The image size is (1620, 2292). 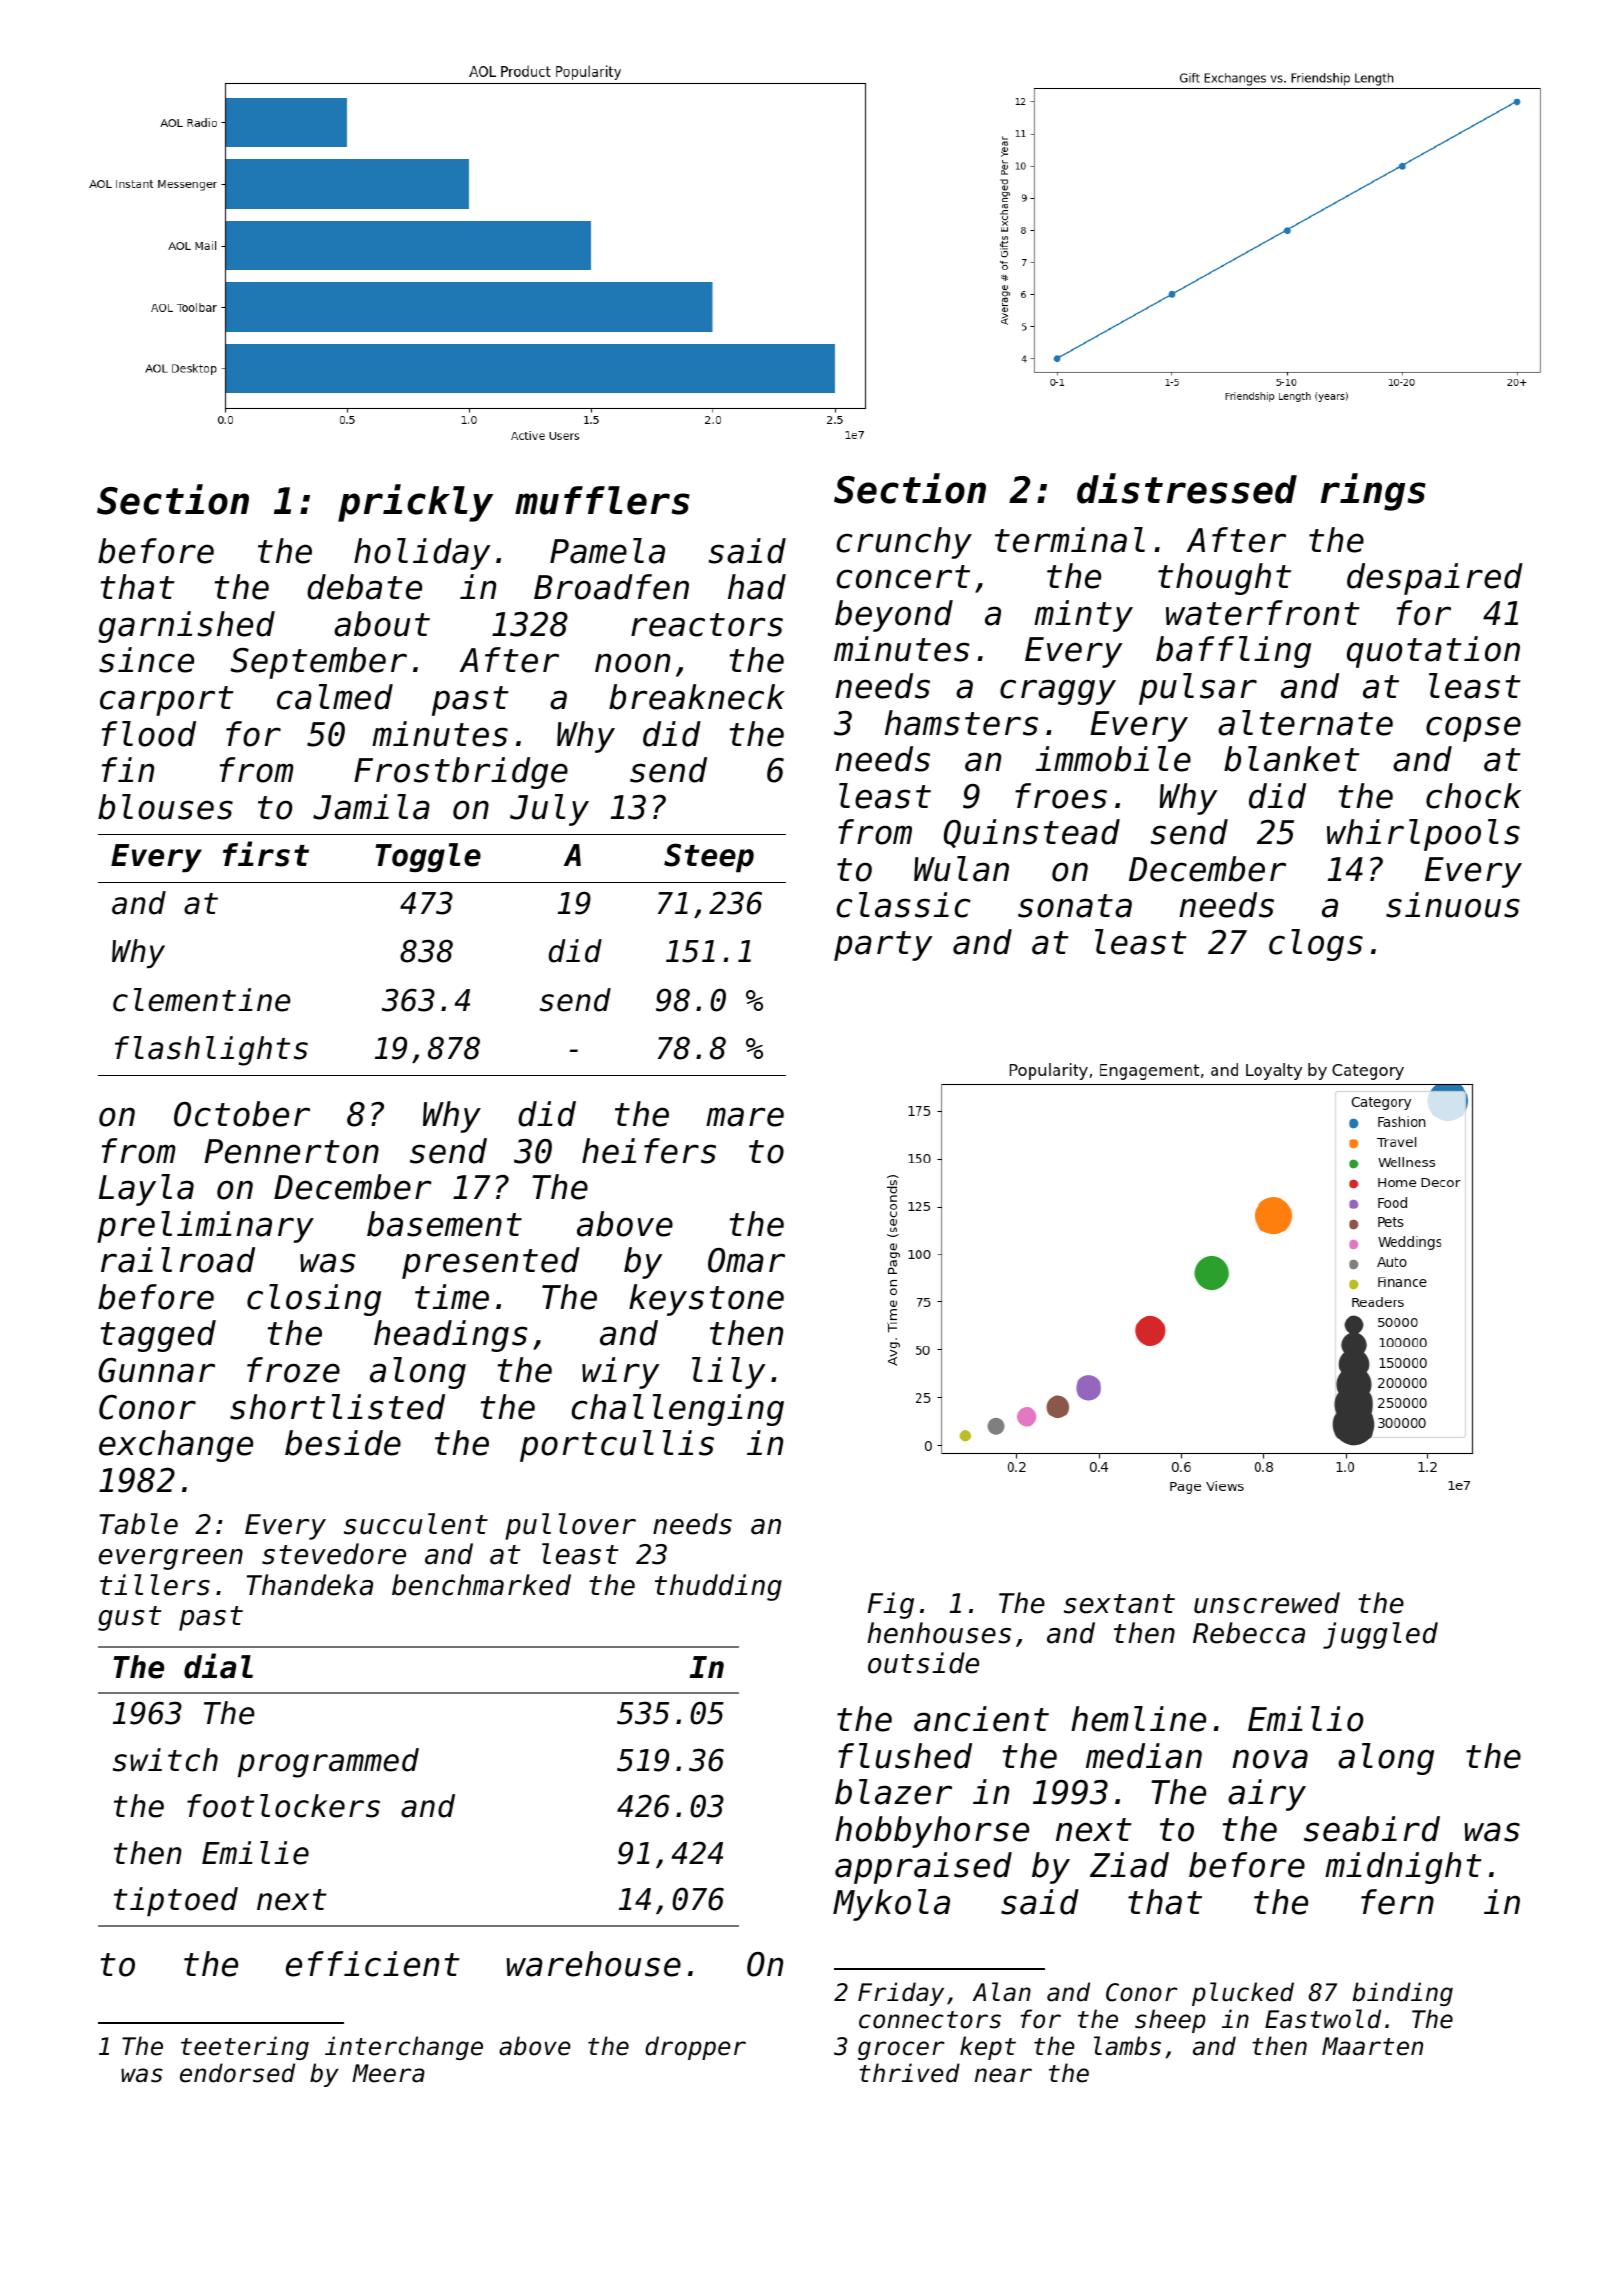 I want to click on breakneck, so click(x=697, y=697).
